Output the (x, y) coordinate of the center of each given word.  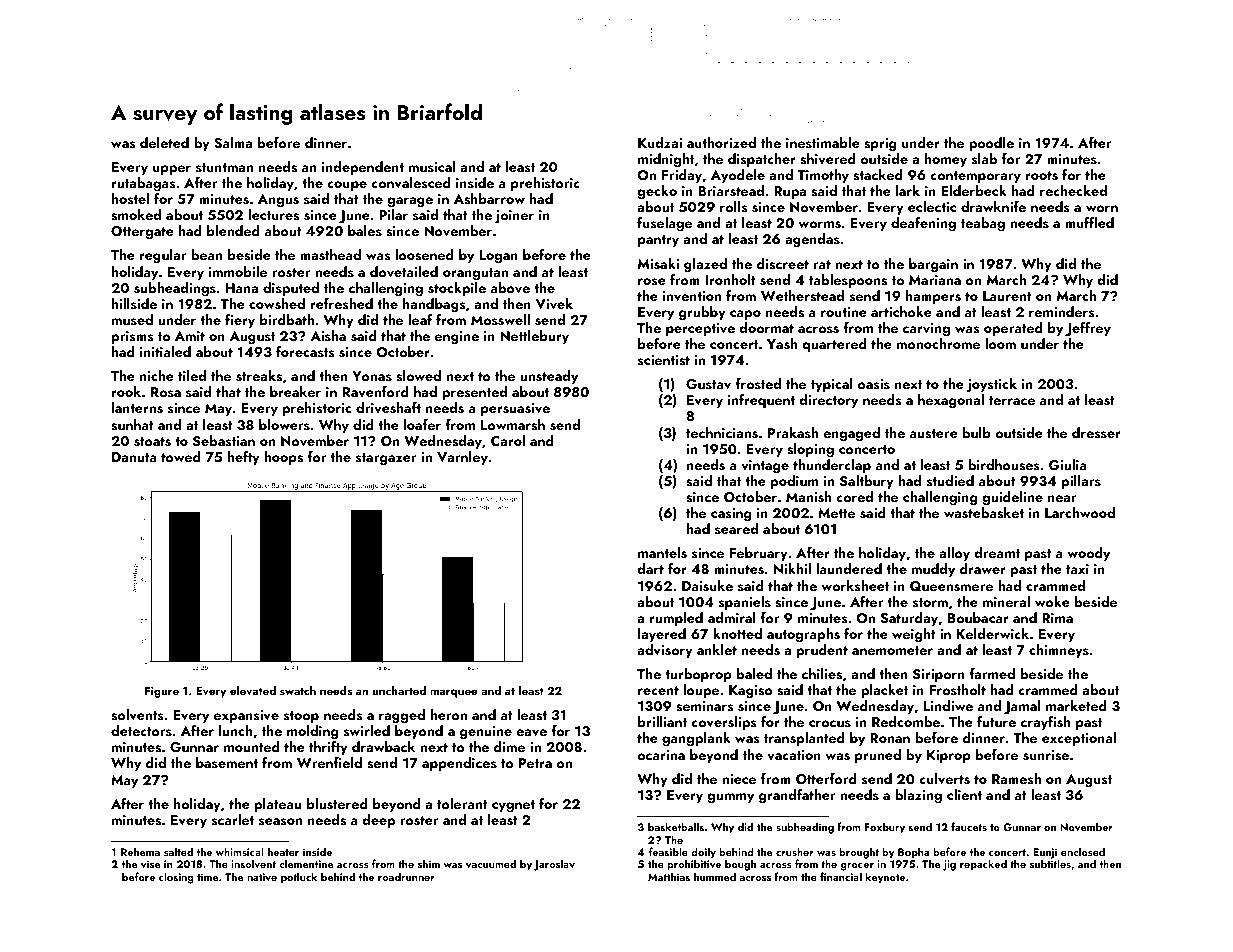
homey (946, 160)
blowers (284, 424)
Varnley (462, 458)
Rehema (140, 851)
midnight (666, 160)
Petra (535, 763)
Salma (233, 143)
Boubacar (978, 617)
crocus (830, 723)
